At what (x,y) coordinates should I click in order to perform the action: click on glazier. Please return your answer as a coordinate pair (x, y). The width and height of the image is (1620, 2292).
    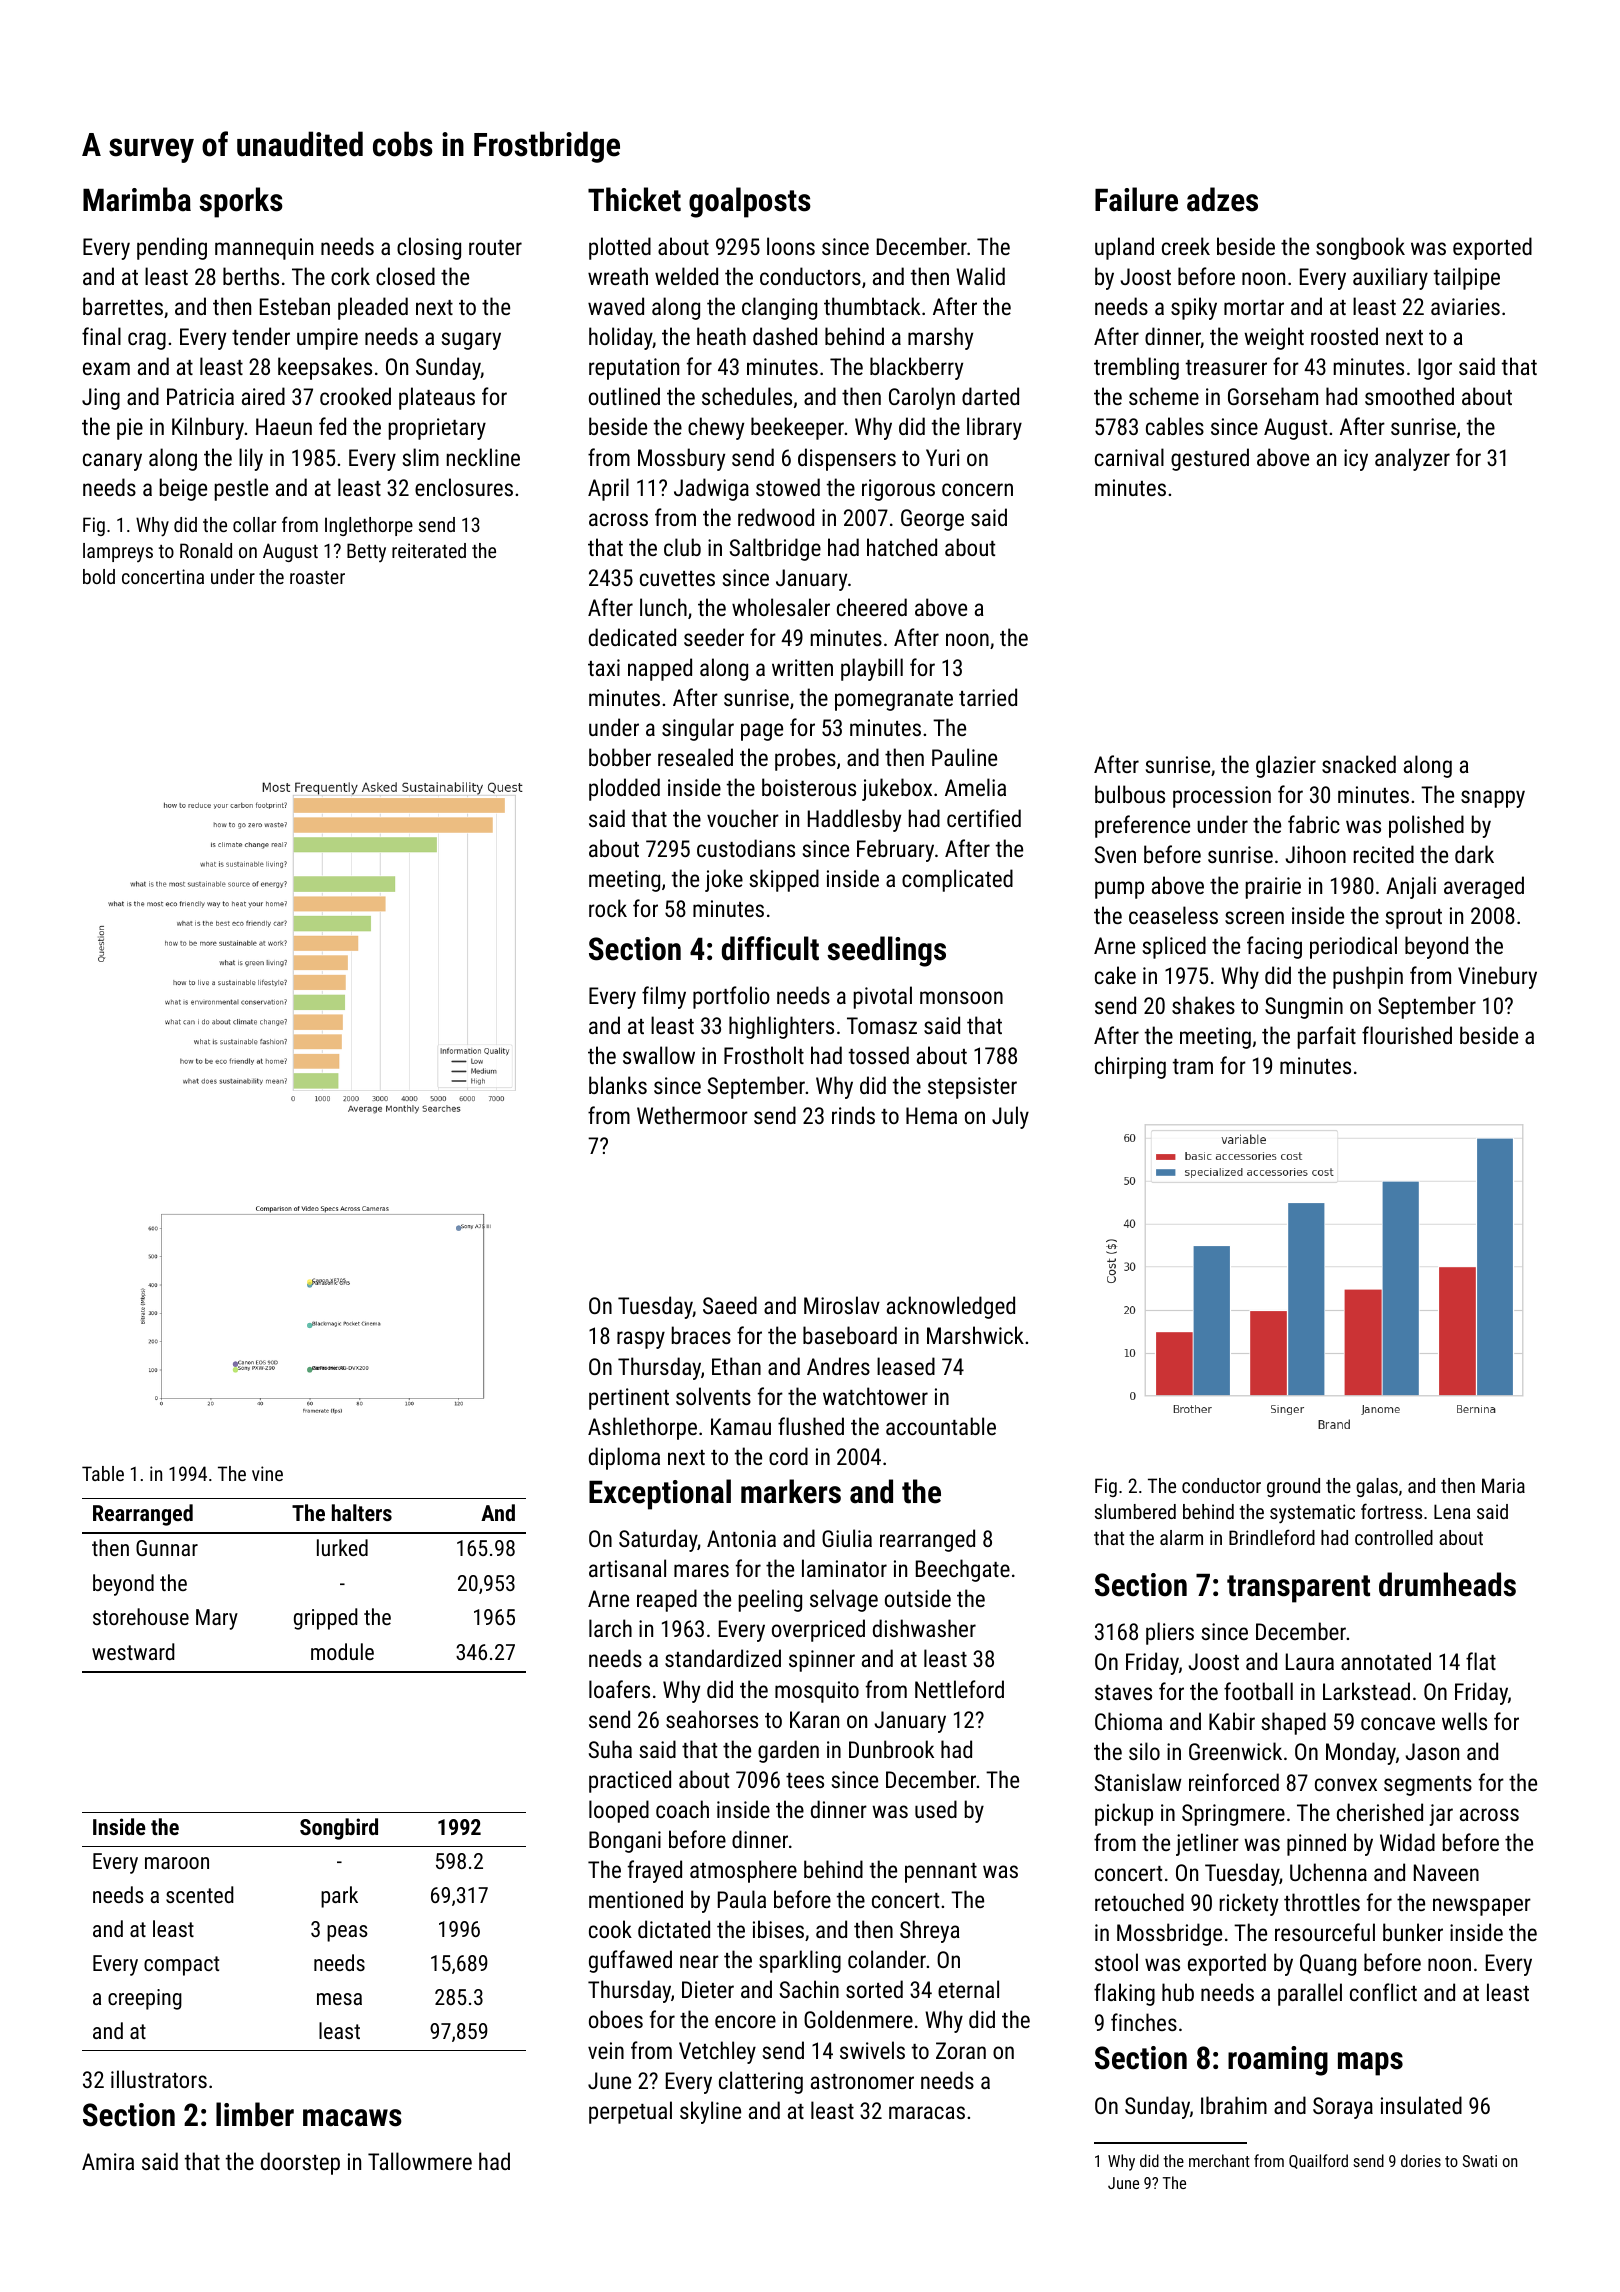
    Looking at the image, I should click on (1286, 766).
